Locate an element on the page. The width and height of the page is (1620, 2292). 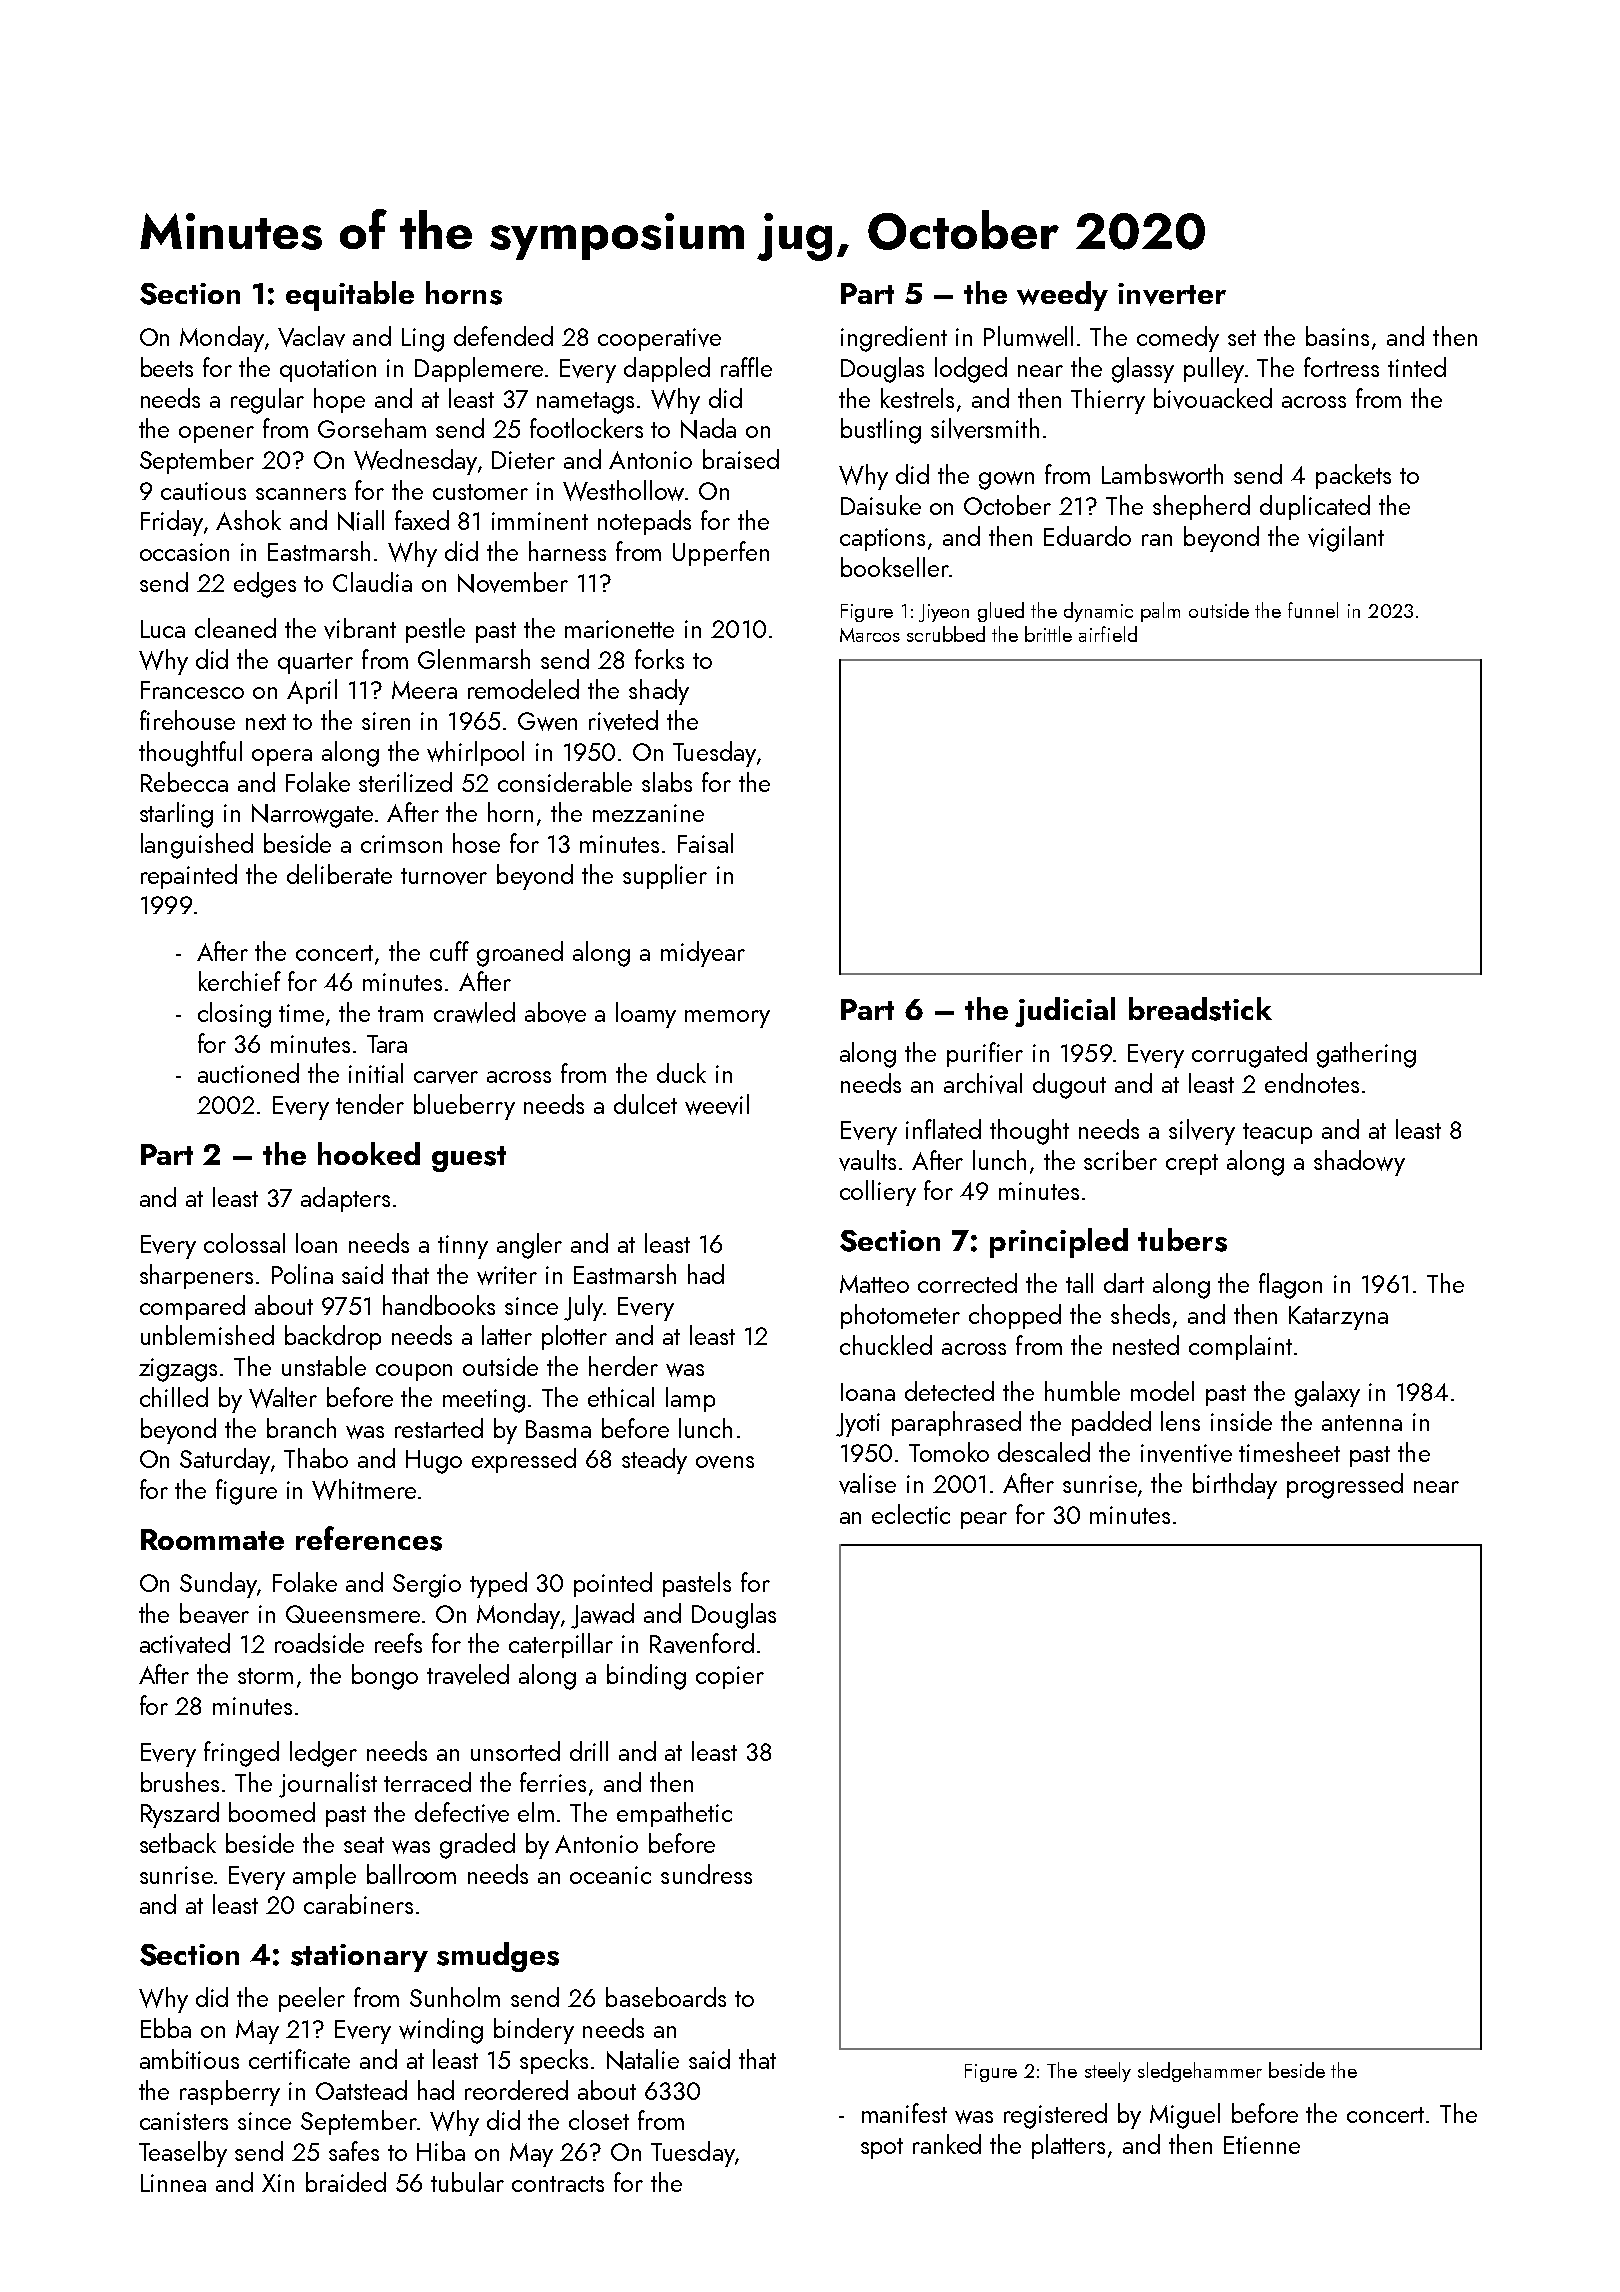
coupon is located at coordinates (414, 1372).
